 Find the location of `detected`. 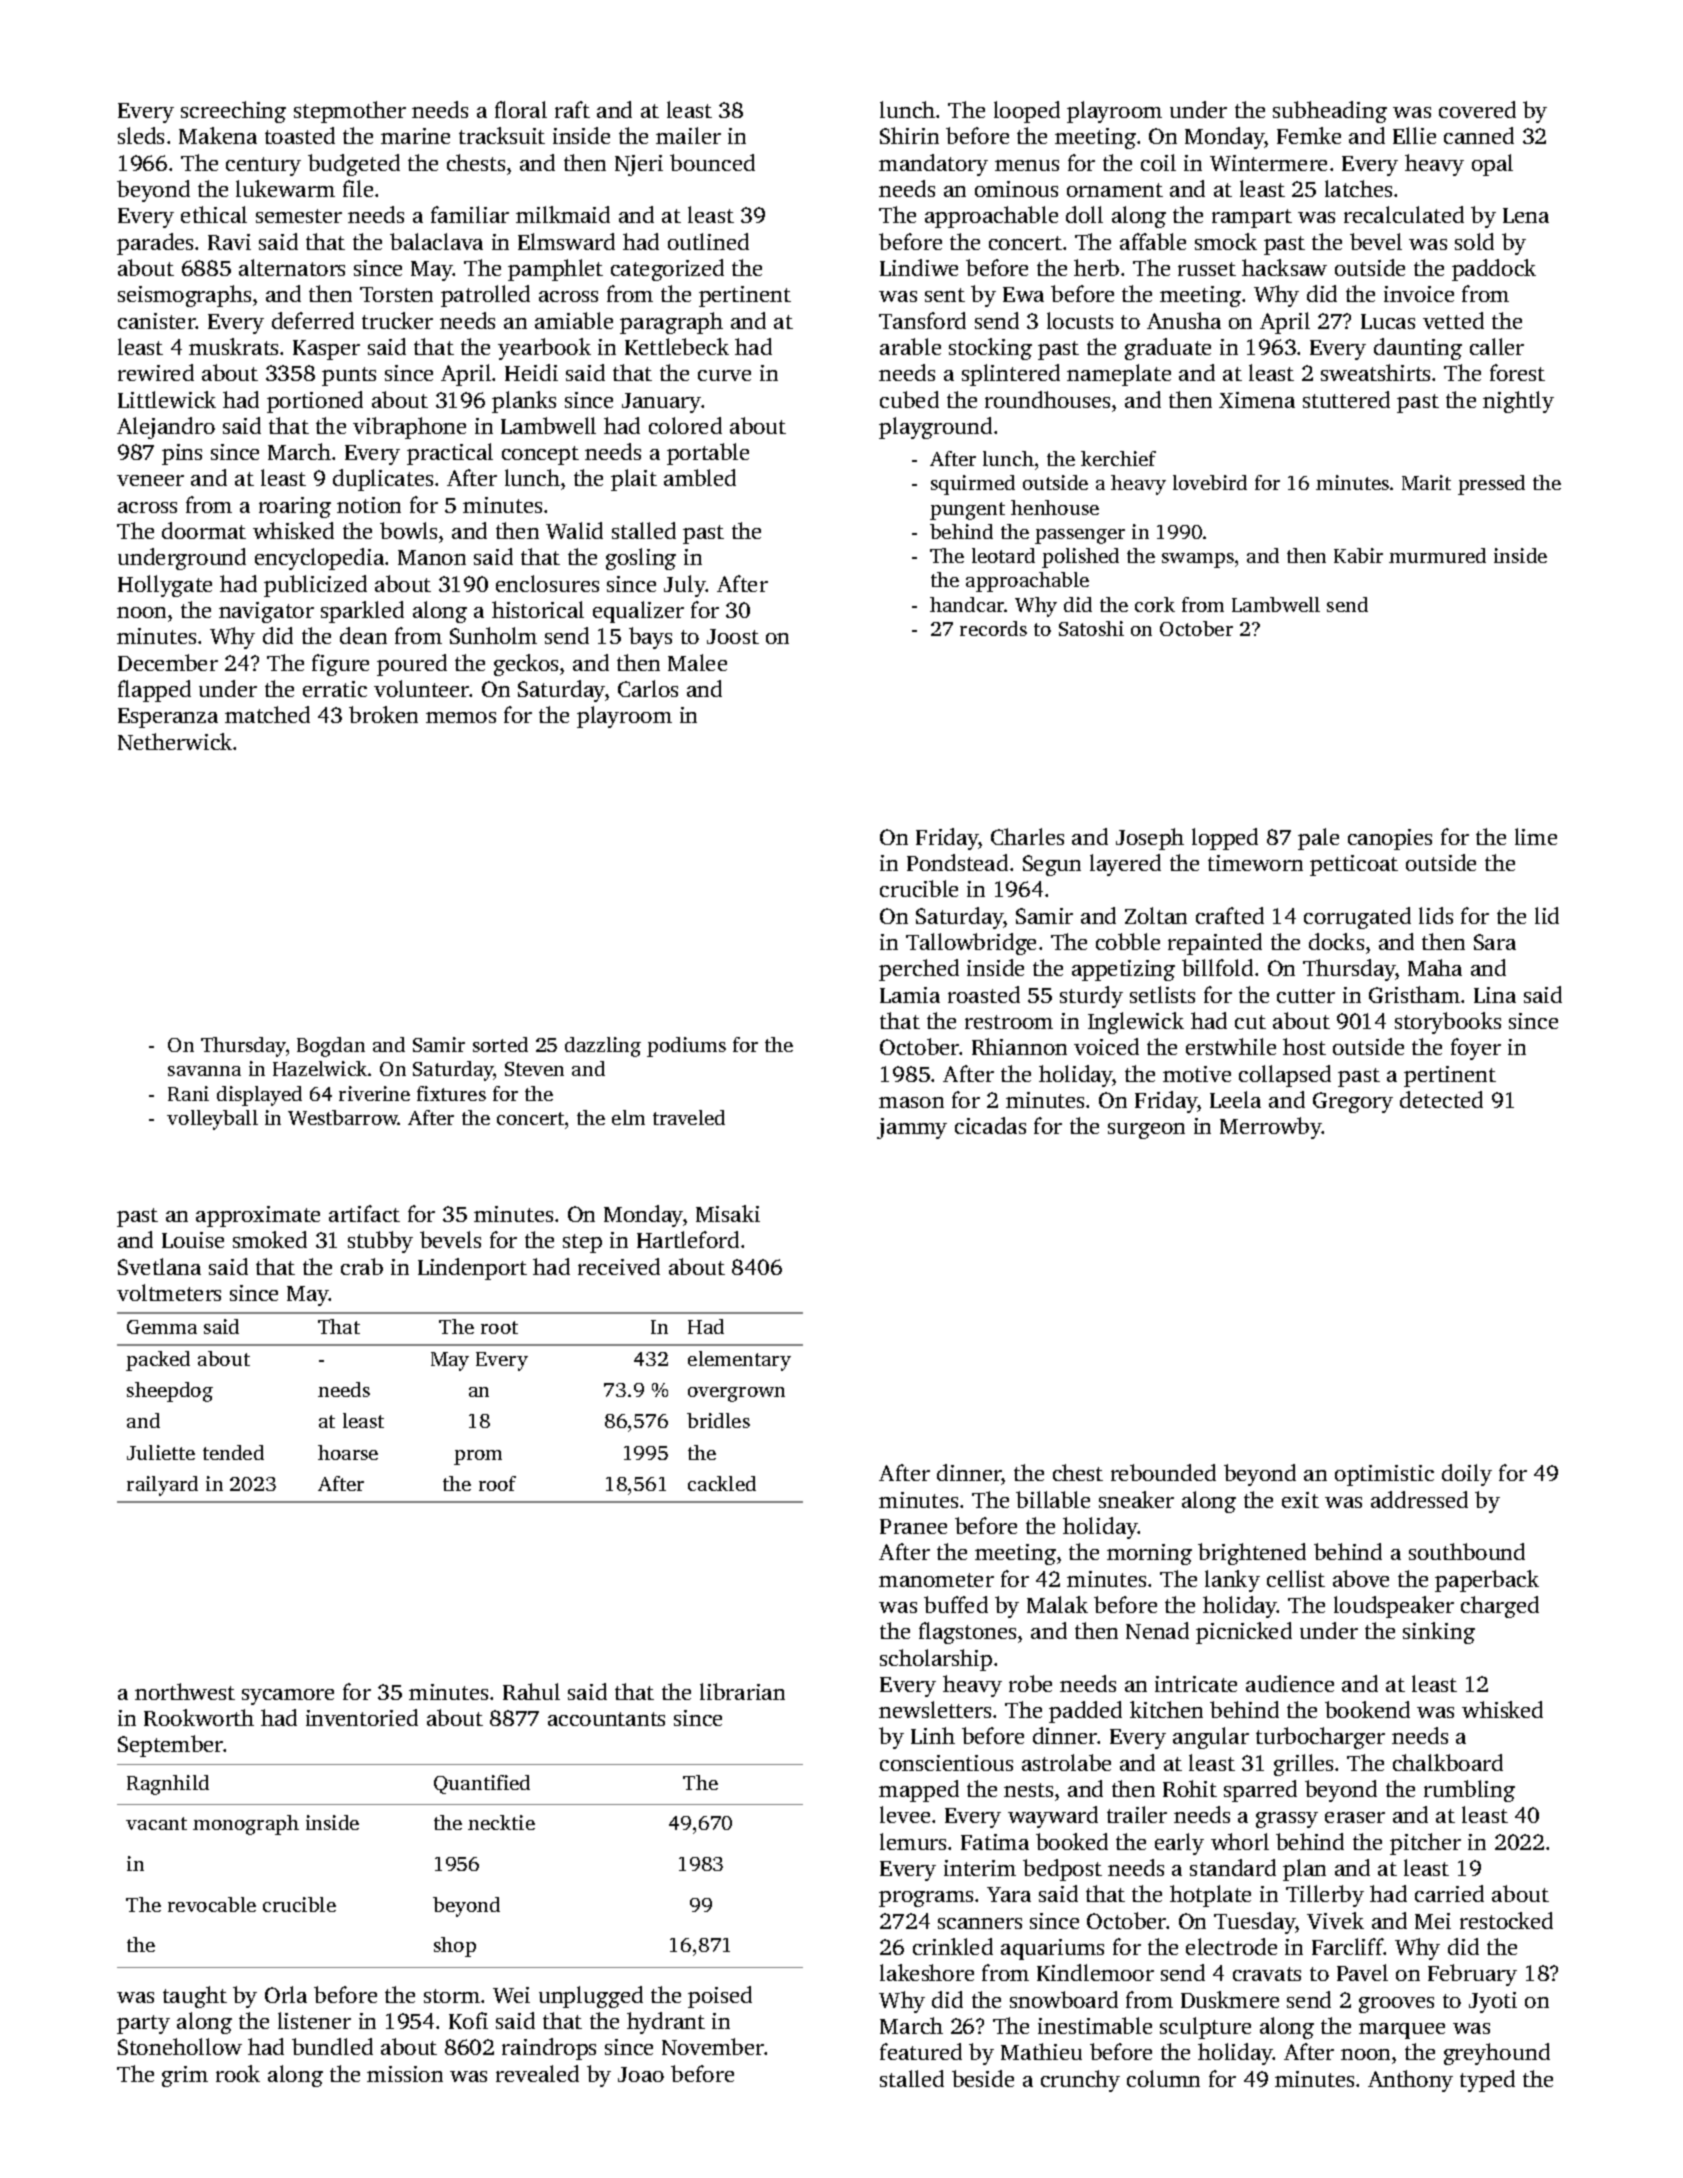

detected is located at coordinates (1441, 1099).
